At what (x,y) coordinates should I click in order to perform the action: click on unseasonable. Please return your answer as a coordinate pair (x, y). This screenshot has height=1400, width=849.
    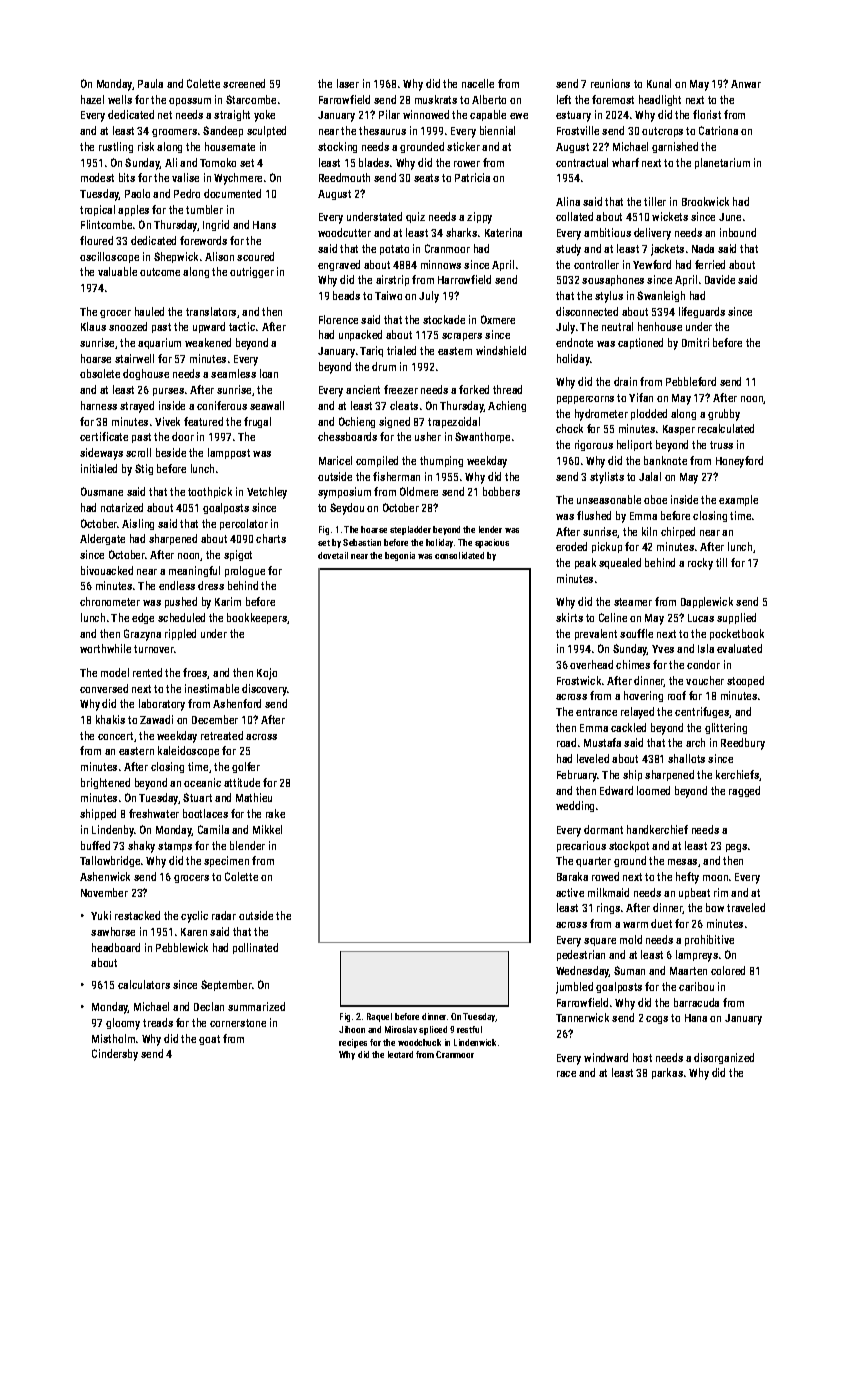
    Looking at the image, I should click on (609, 499).
